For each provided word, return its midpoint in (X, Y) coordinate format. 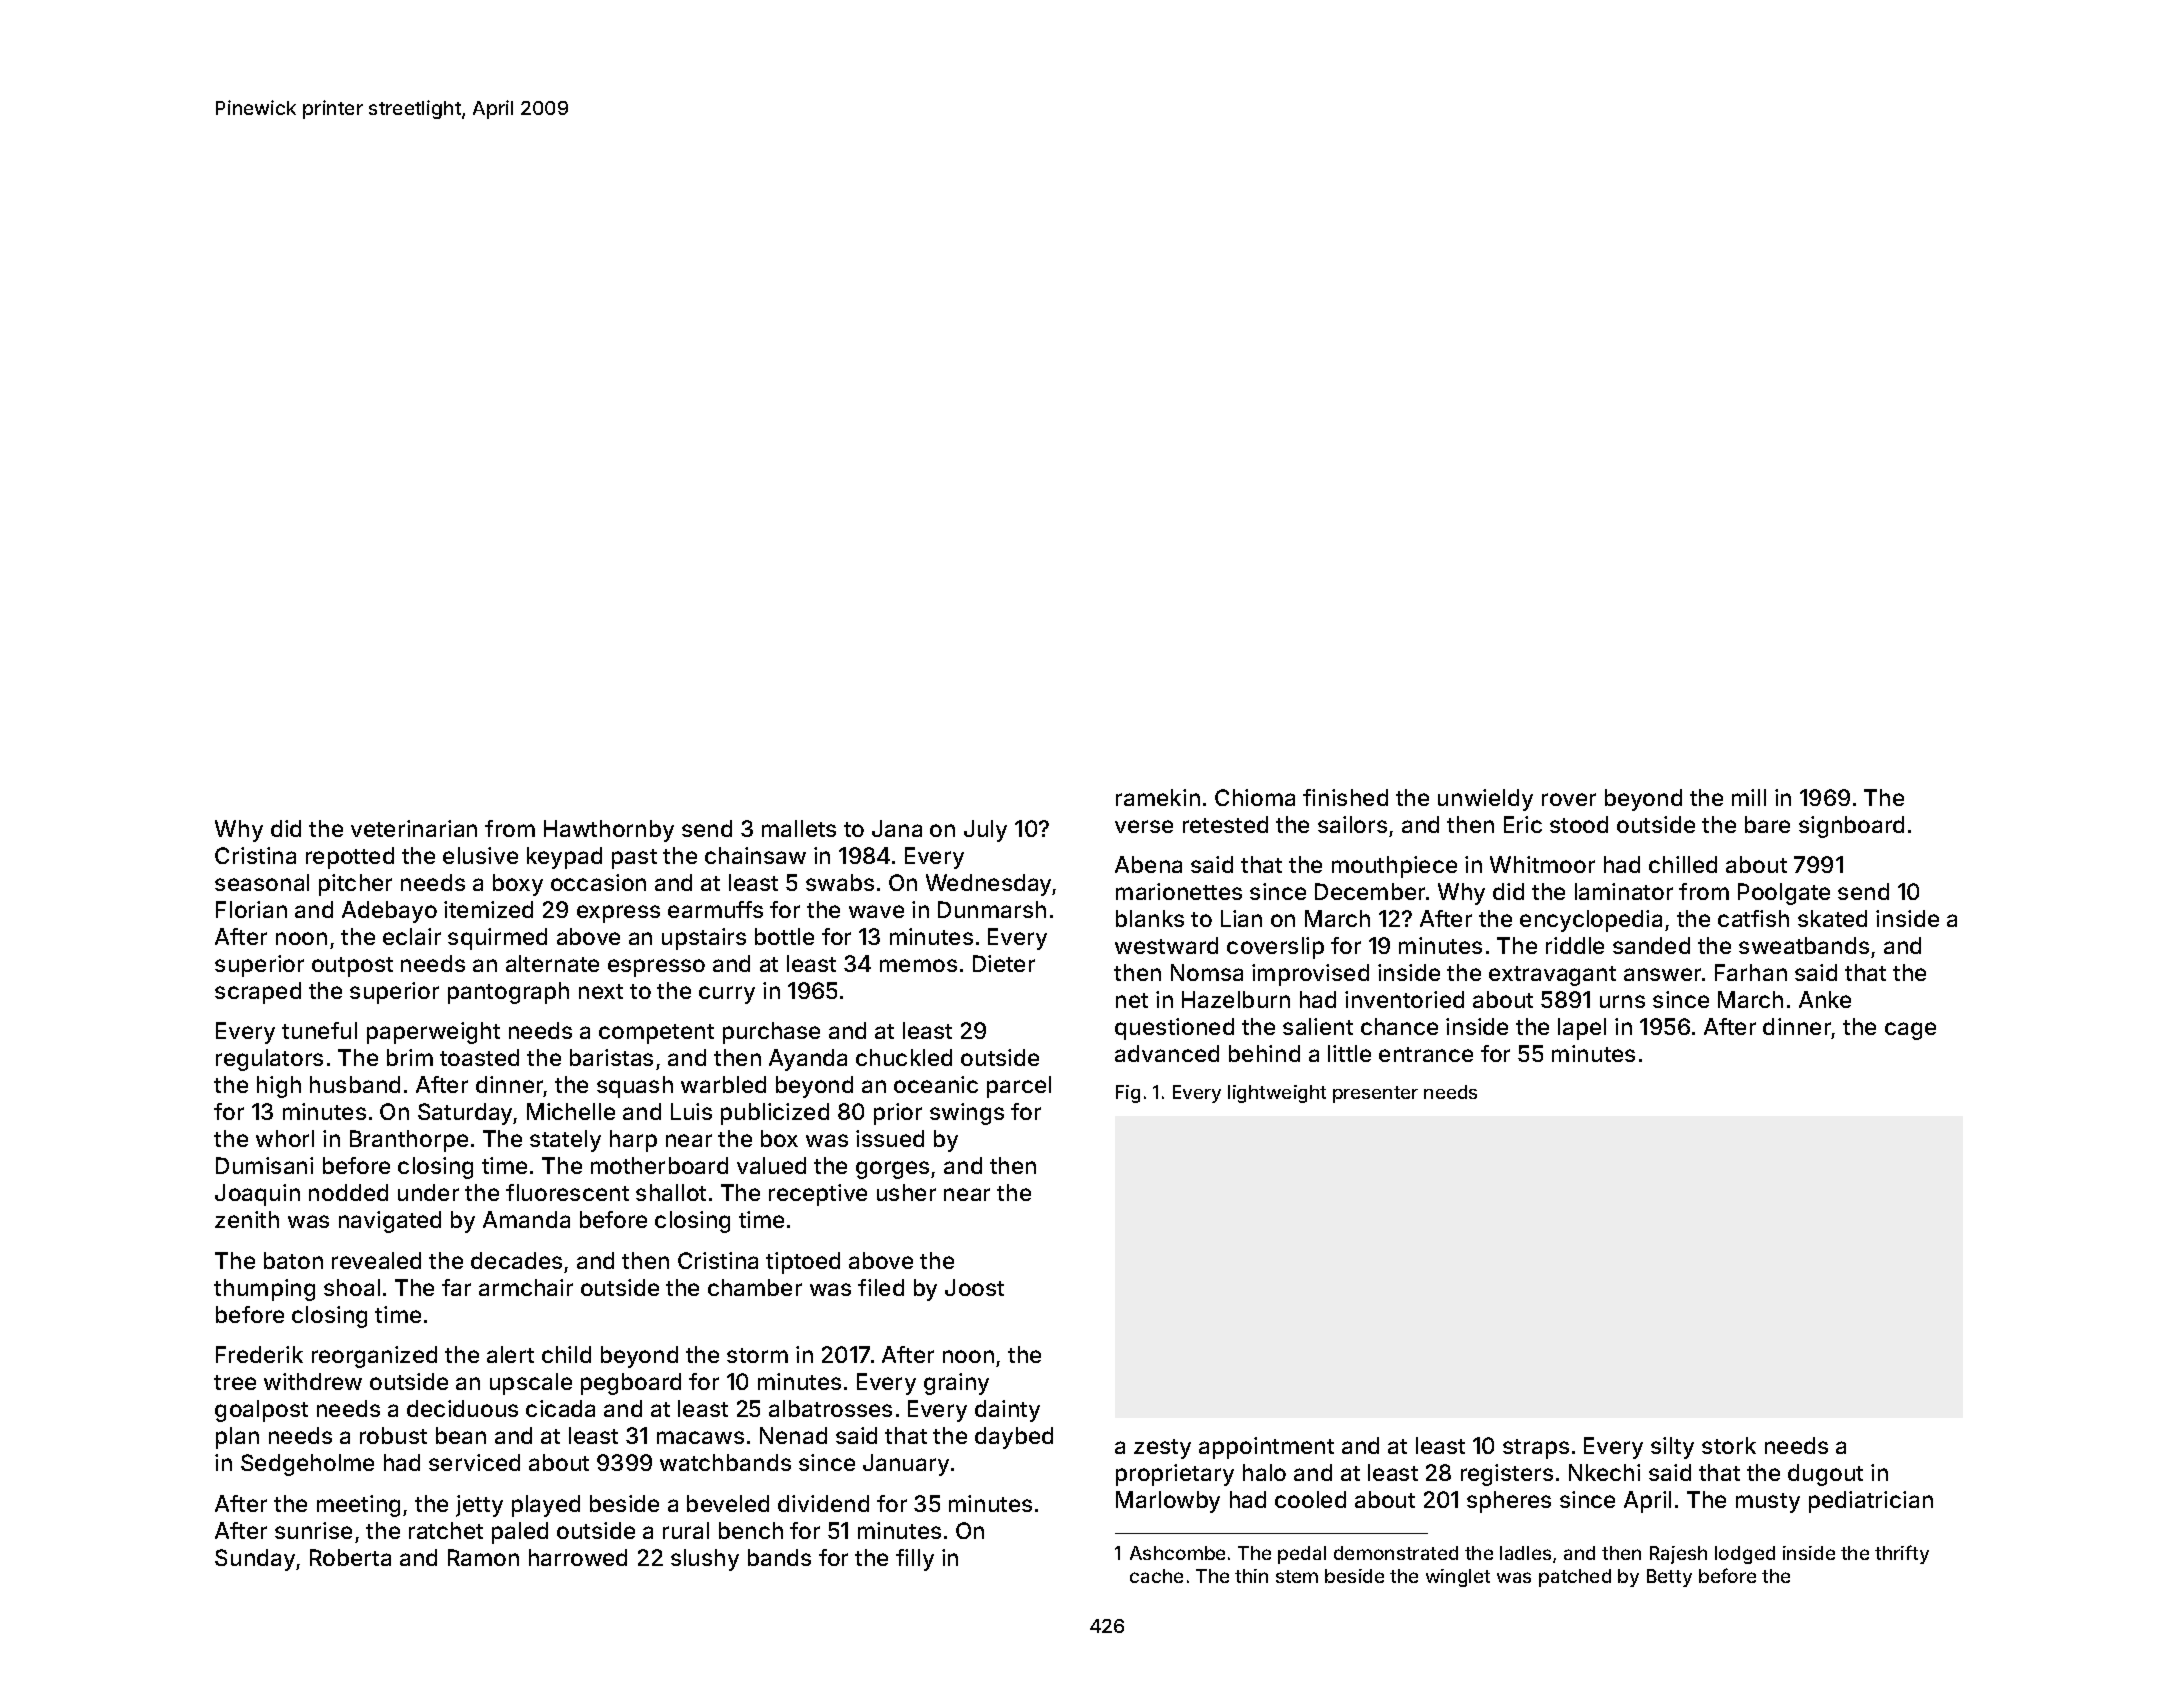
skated (1832, 918)
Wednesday (989, 885)
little (1349, 1053)
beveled (728, 1503)
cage (1910, 1031)
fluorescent (567, 1192)
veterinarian (414, 828)
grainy (956, 1384)
